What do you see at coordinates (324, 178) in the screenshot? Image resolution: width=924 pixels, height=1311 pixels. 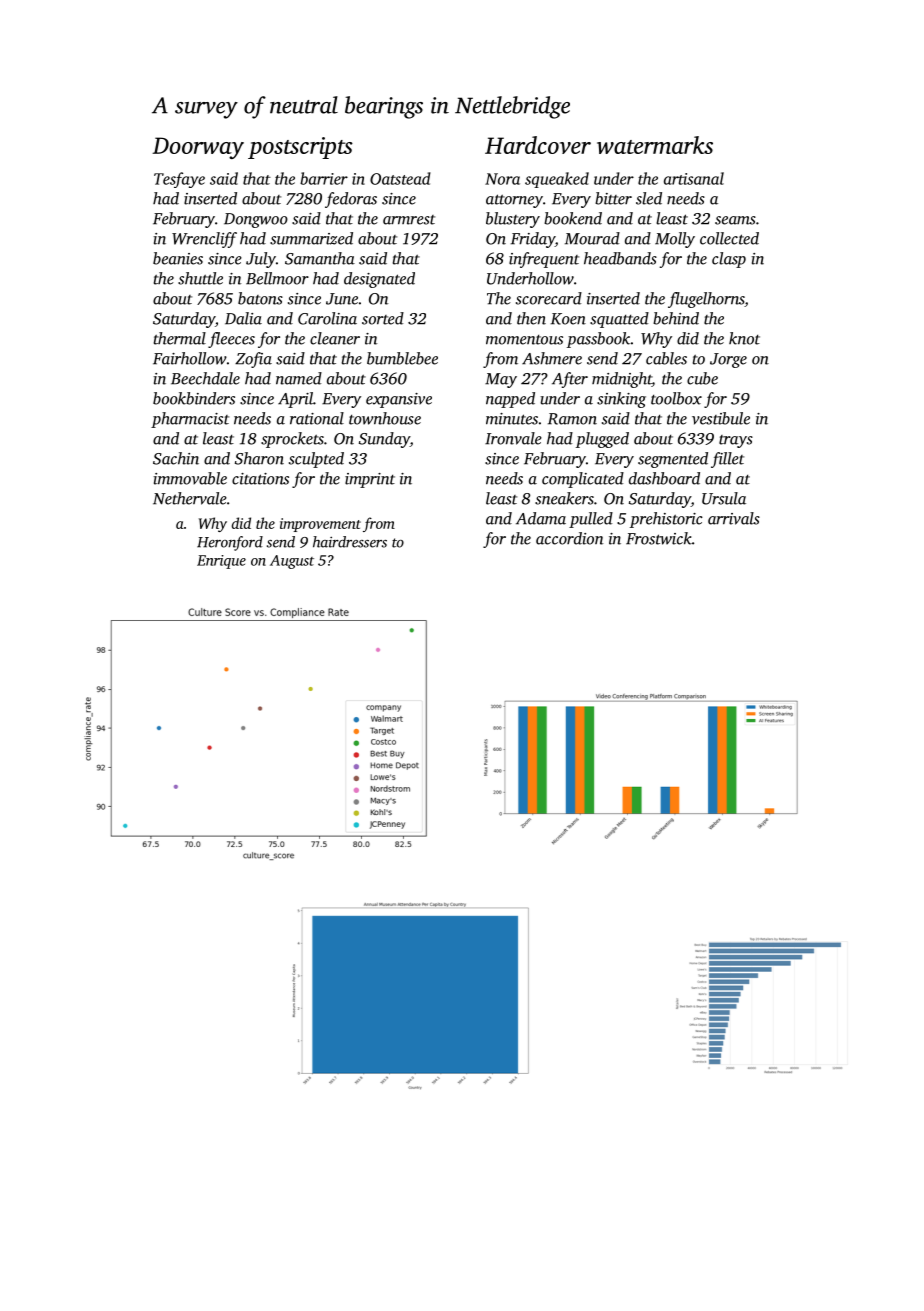 I see `barrier` at bounding box center [324, 178].
